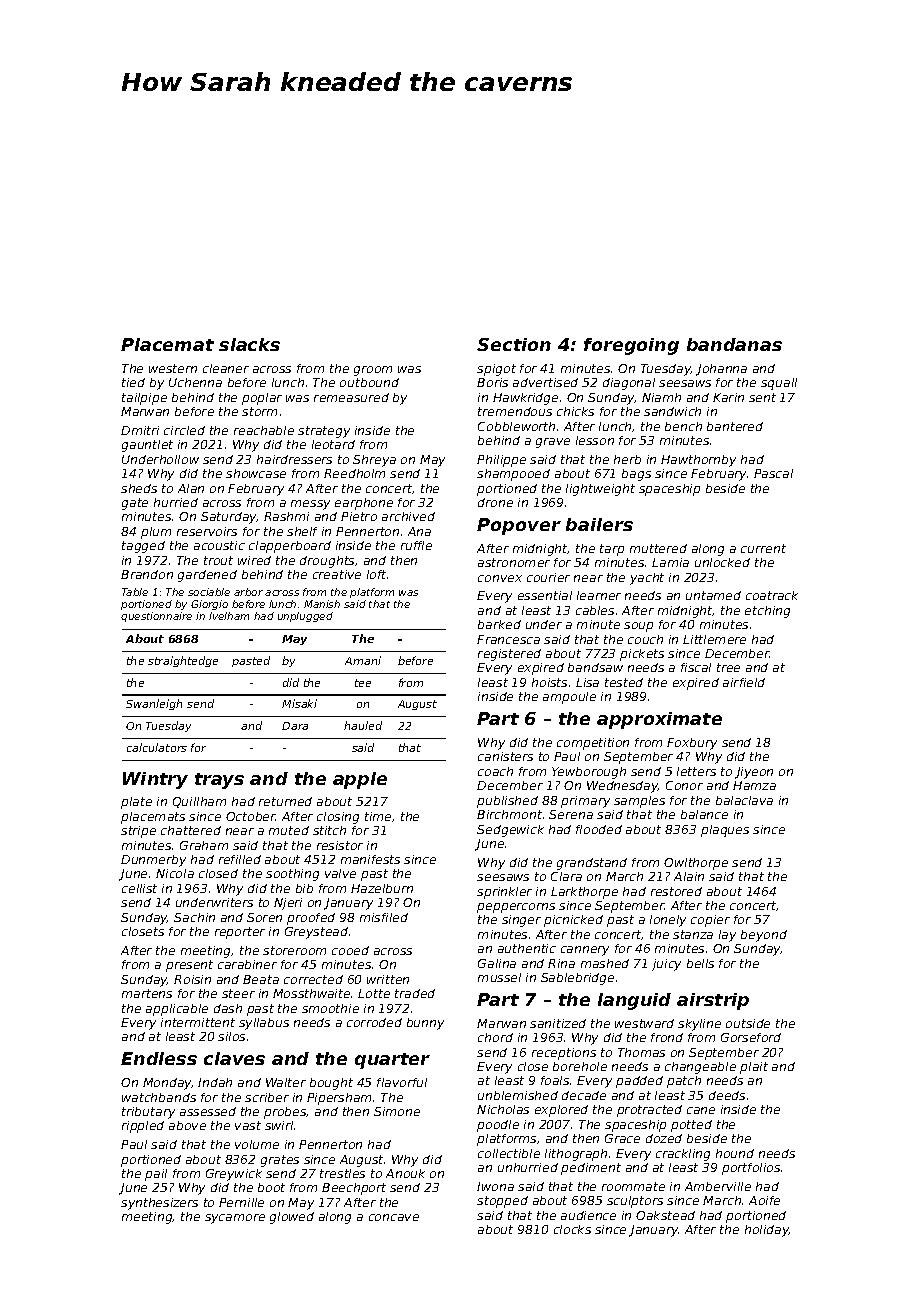 Image resolution: width=924 pixels, height=1308 pixels. I want to click on corrected, so click(313, 979).
